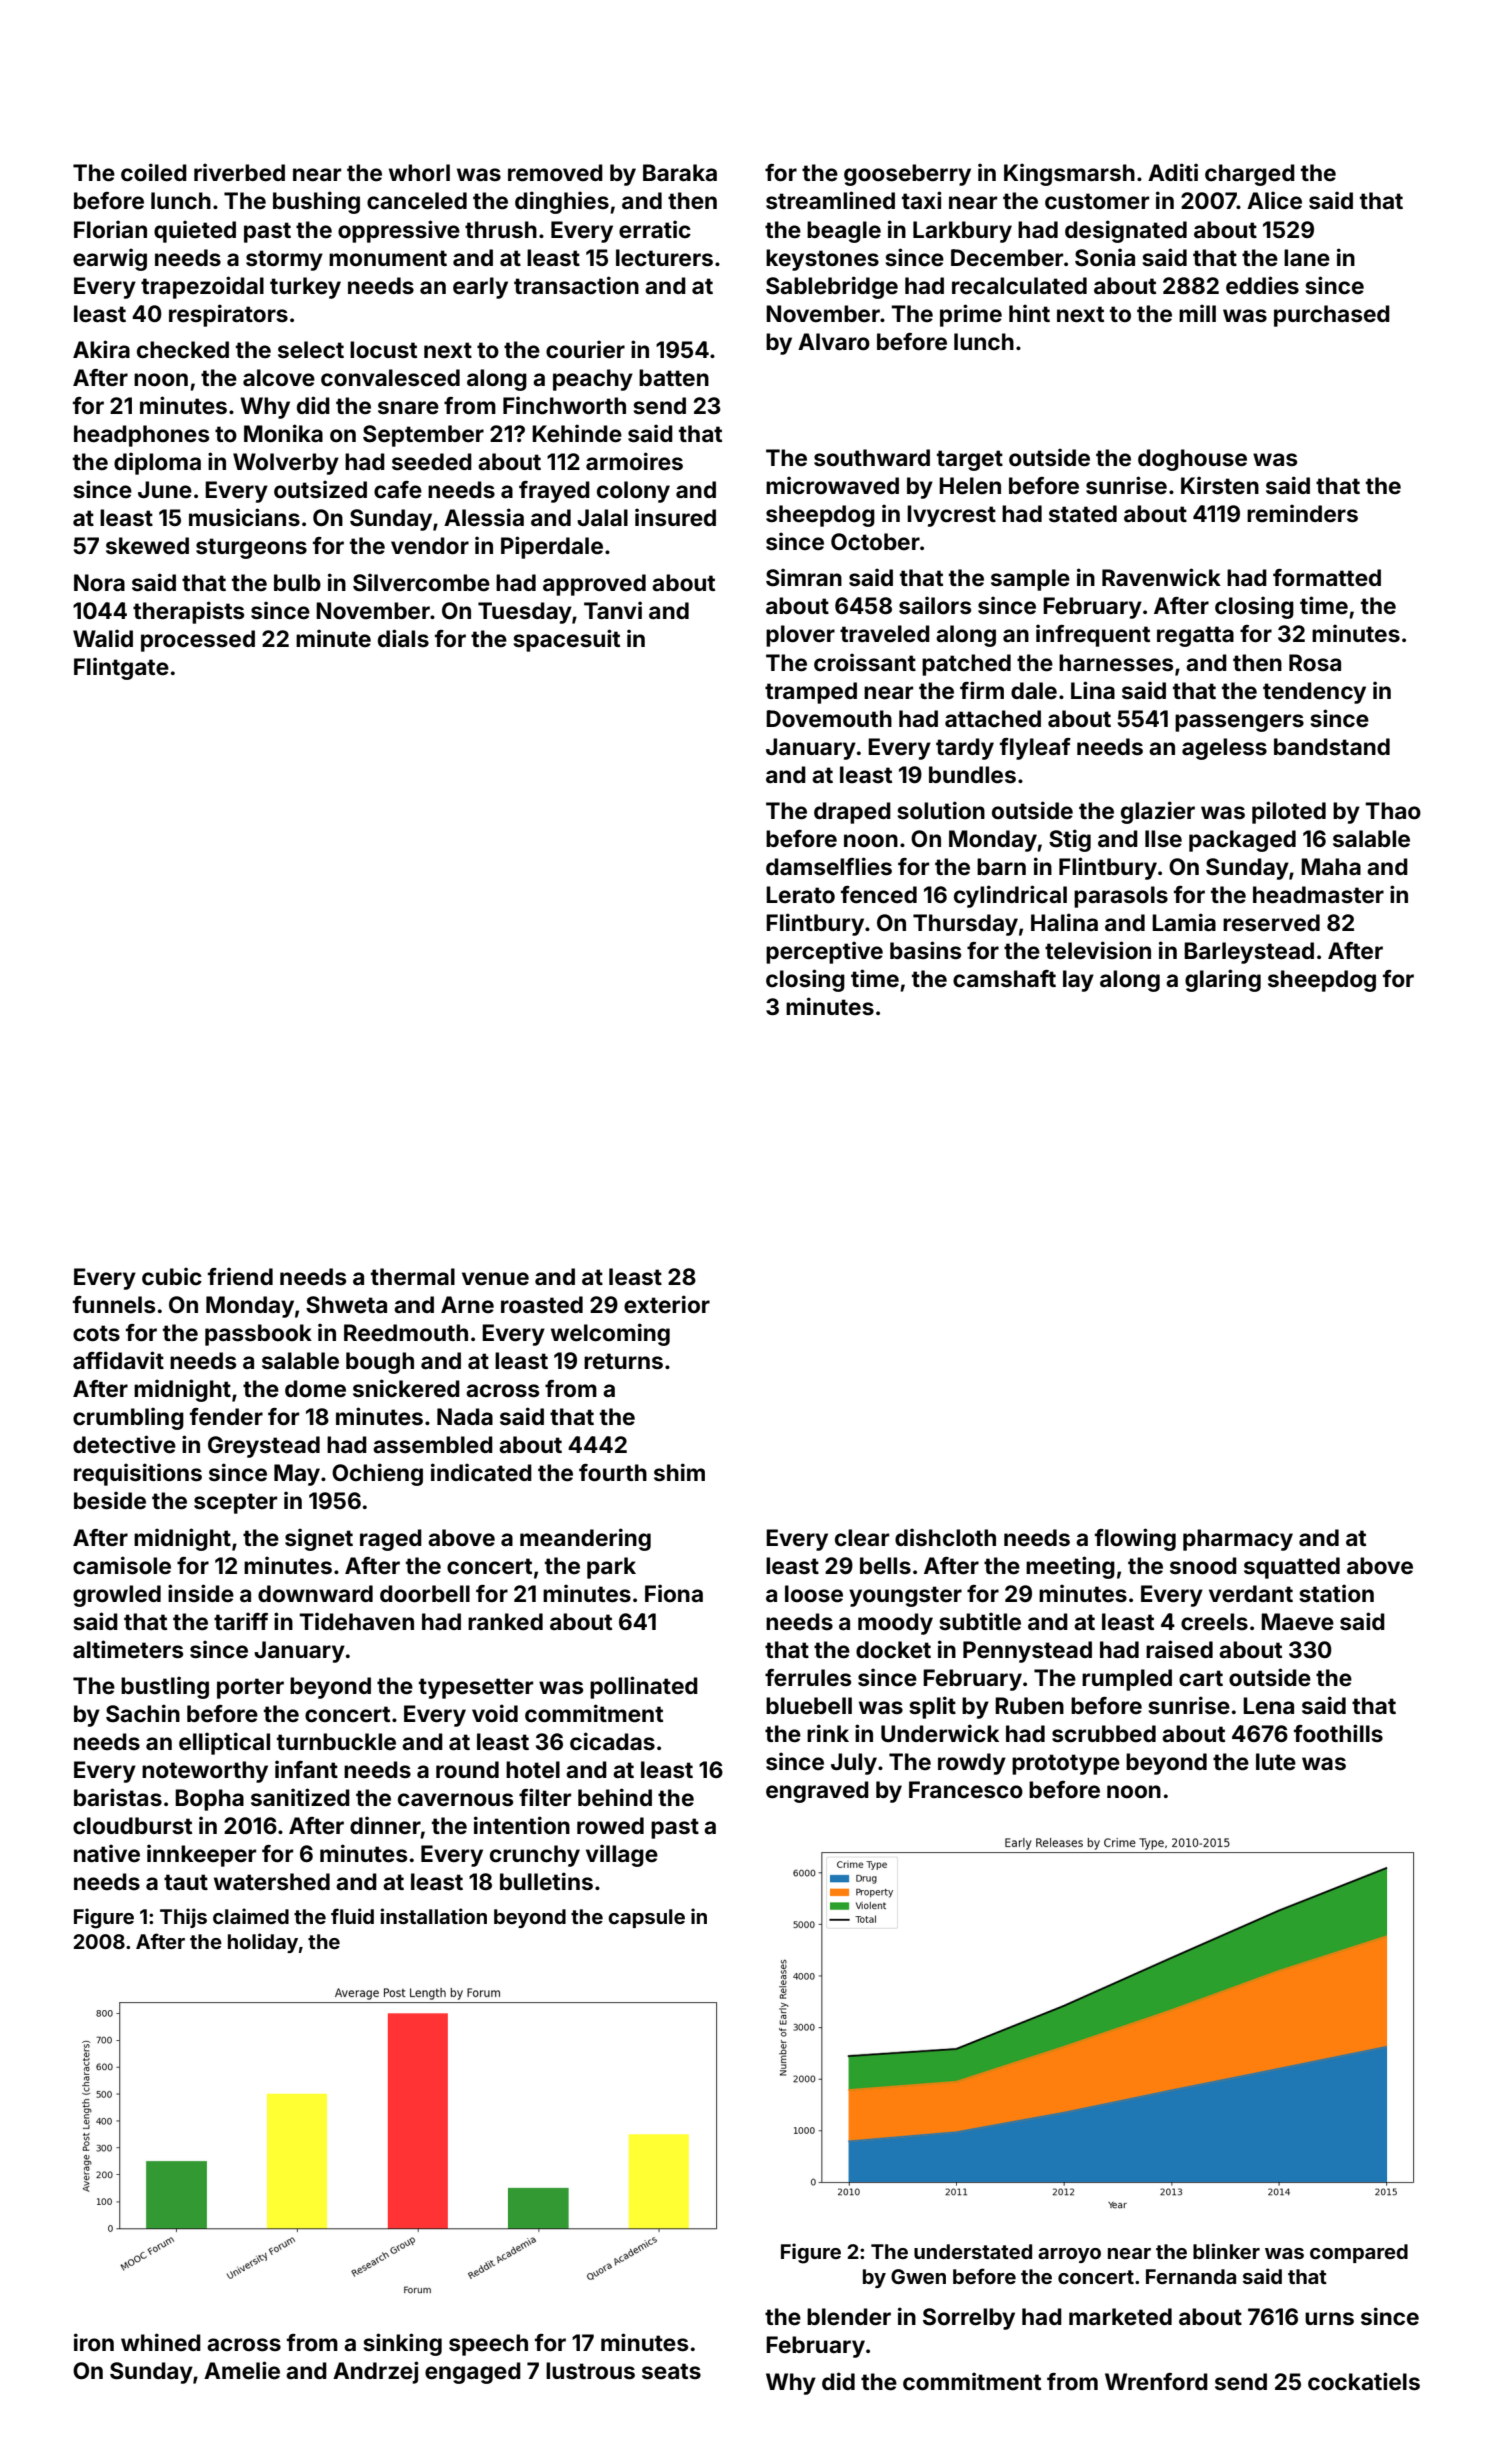  I want to click on glaring, so click(1223, 980).
